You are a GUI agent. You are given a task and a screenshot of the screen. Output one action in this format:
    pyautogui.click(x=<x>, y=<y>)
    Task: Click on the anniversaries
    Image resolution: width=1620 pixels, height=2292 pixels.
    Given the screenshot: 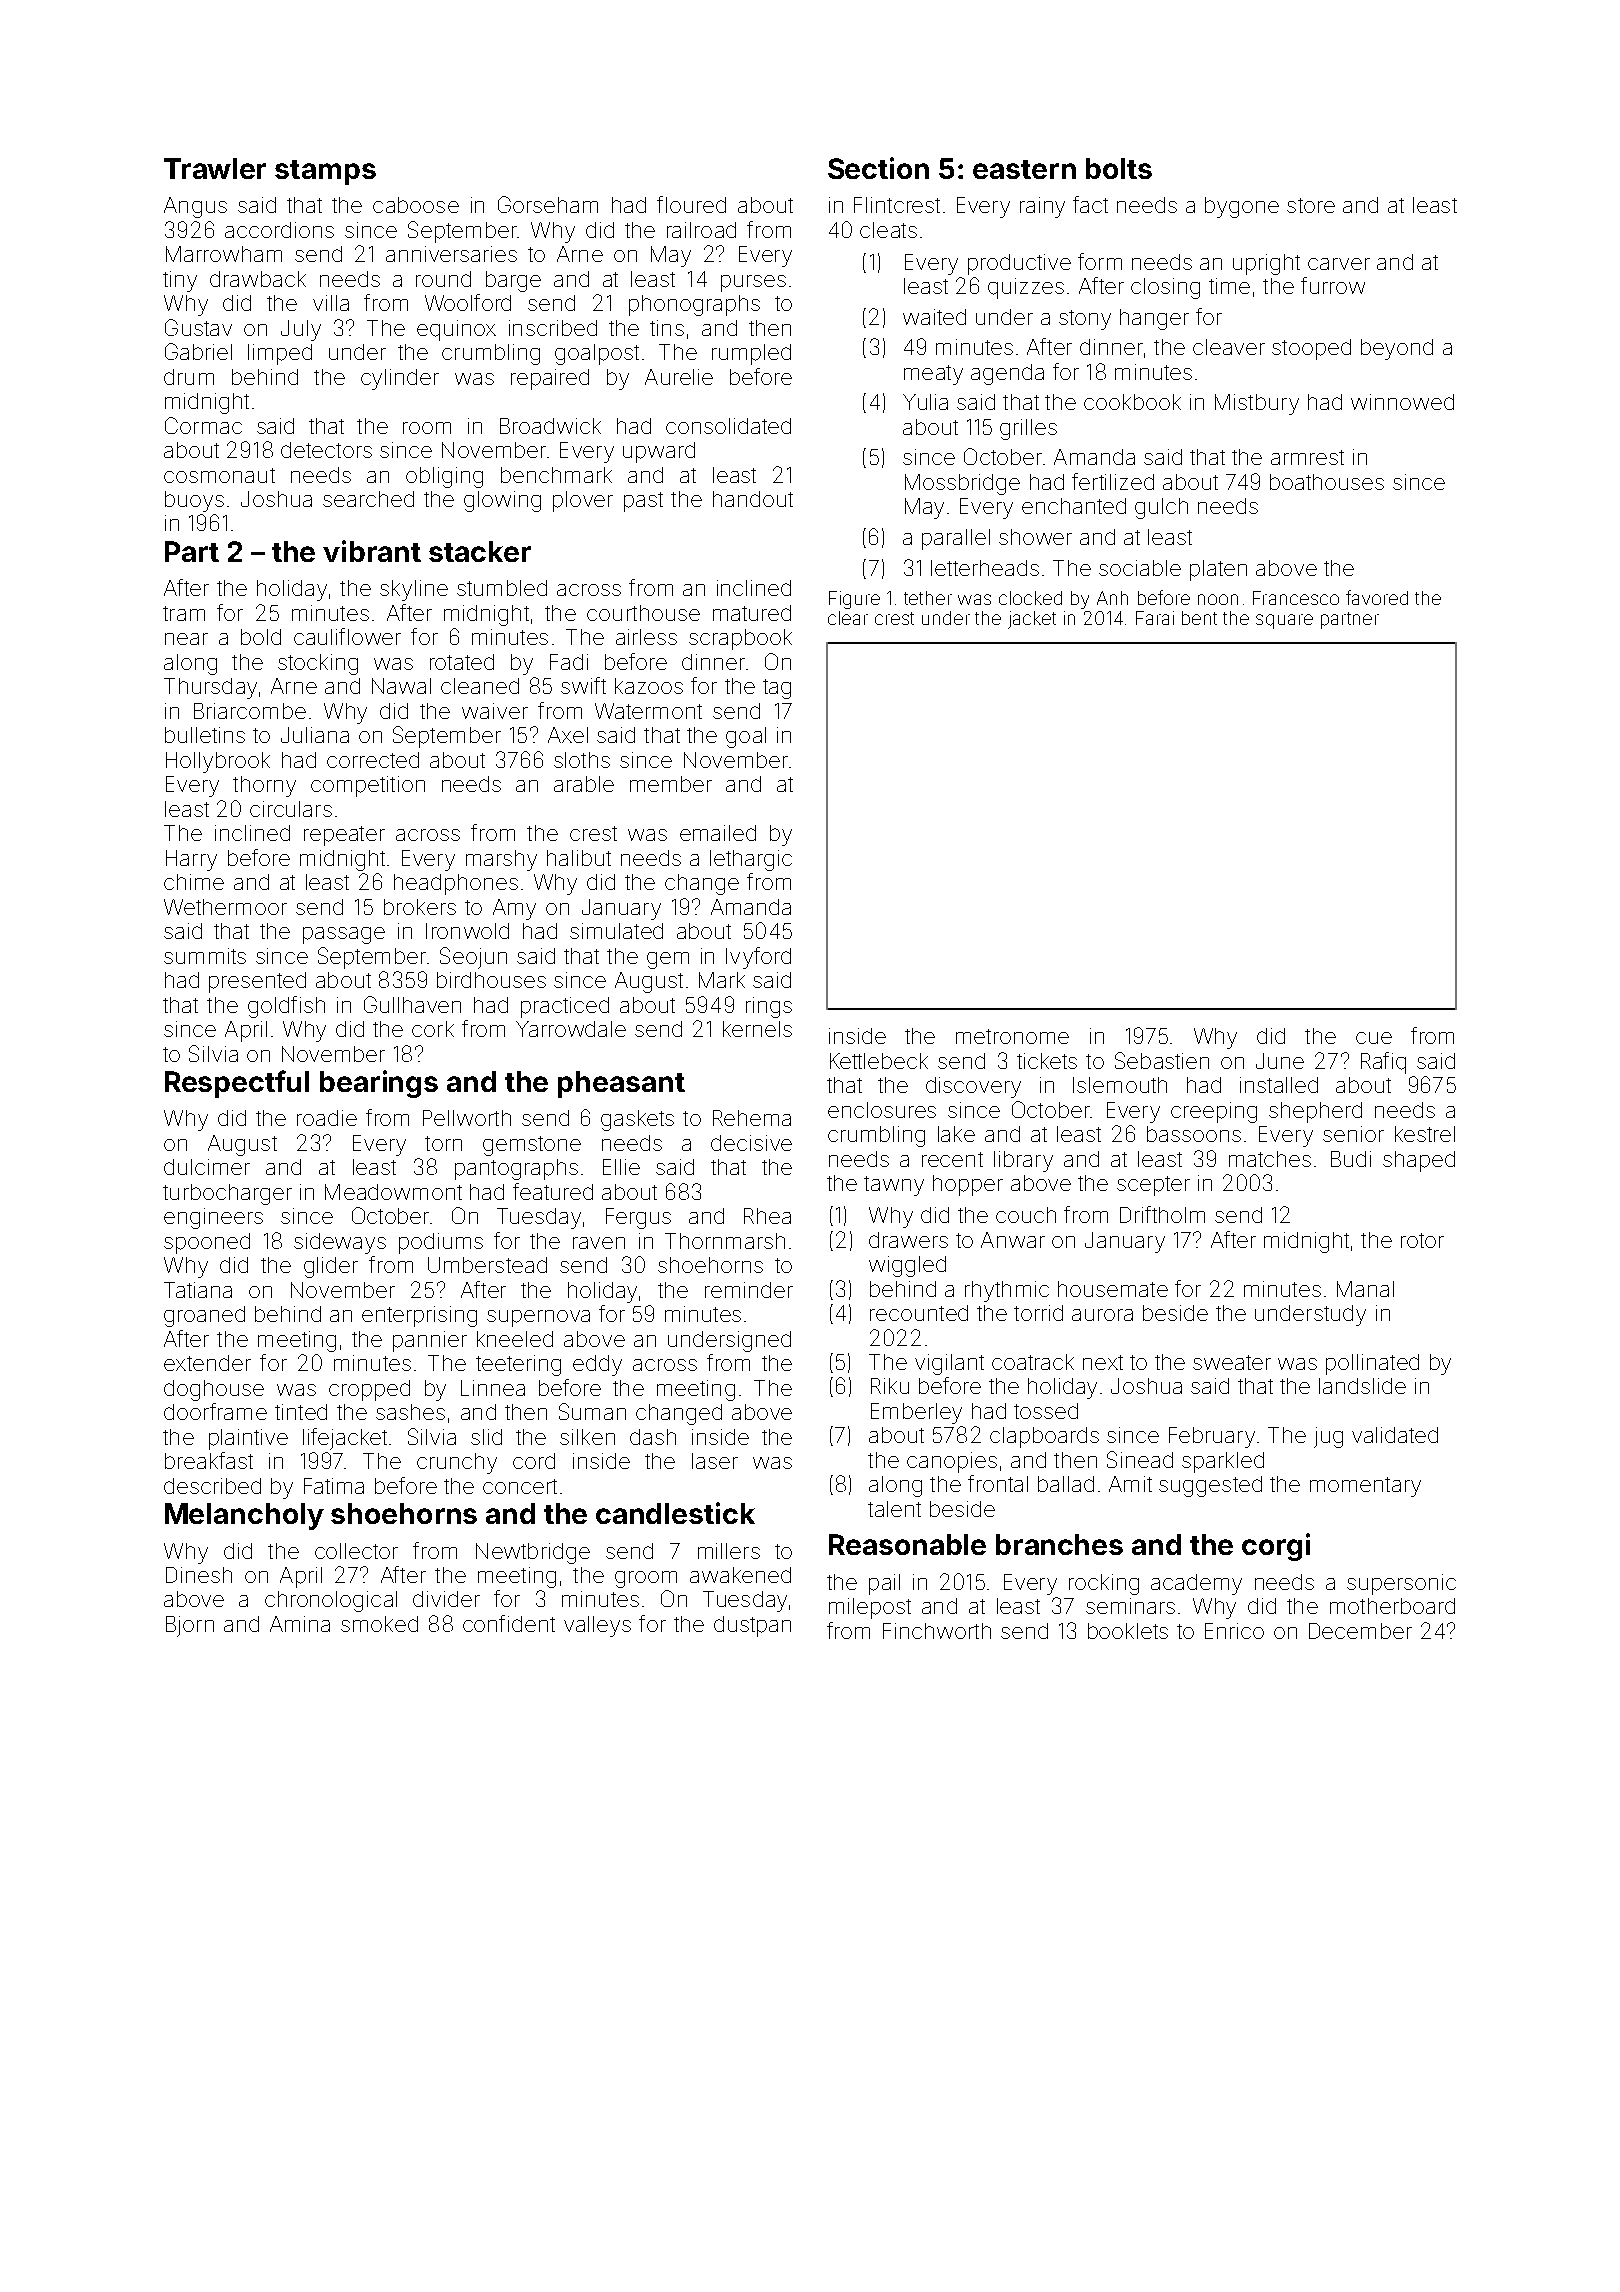 What is the action you would take?
    pyautogui.click(x=451, y=254)
